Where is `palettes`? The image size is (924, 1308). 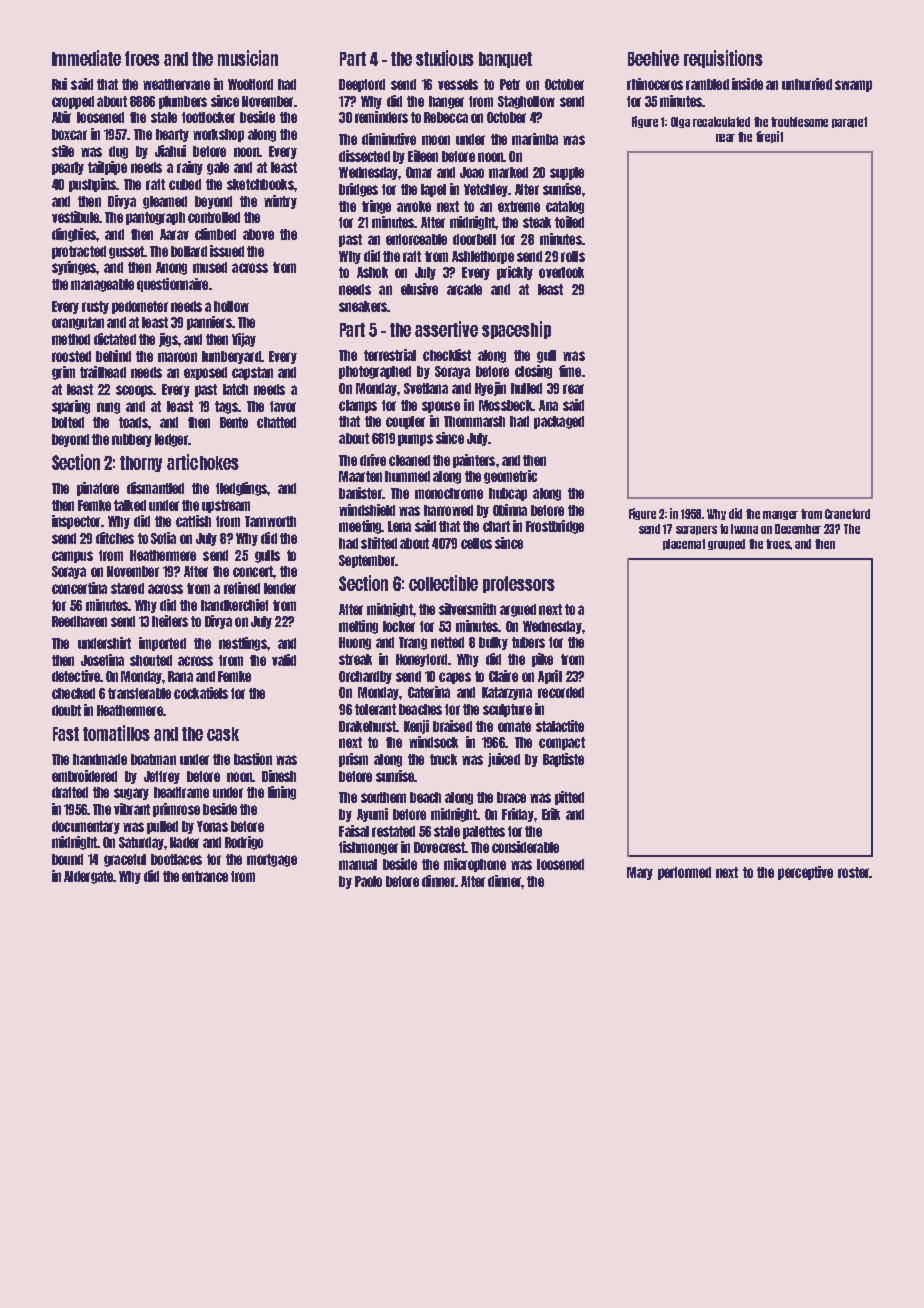 palettes is located at coordinates (484, 832).
